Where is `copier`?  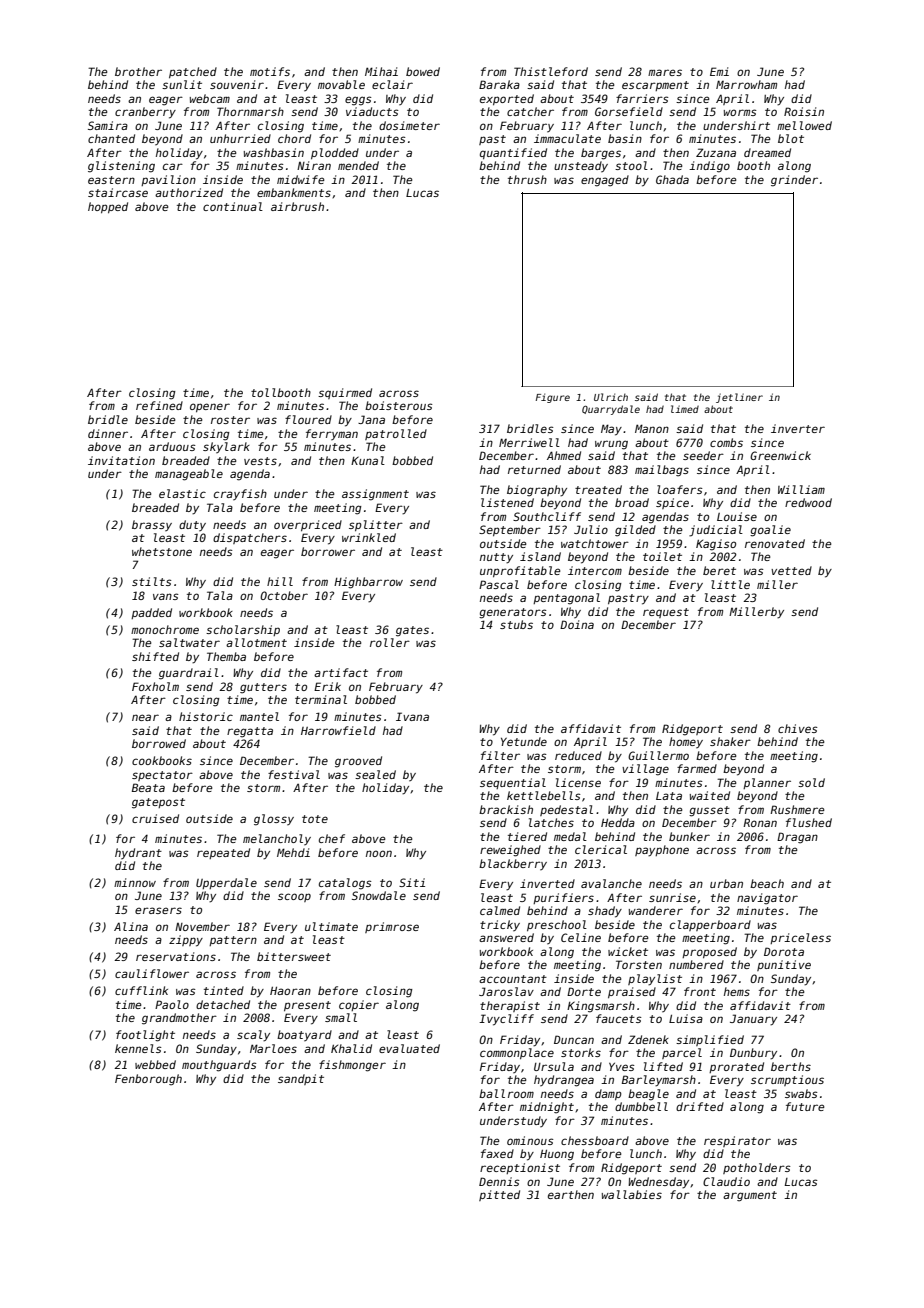 copier is located at coordinates (359, 1005).
